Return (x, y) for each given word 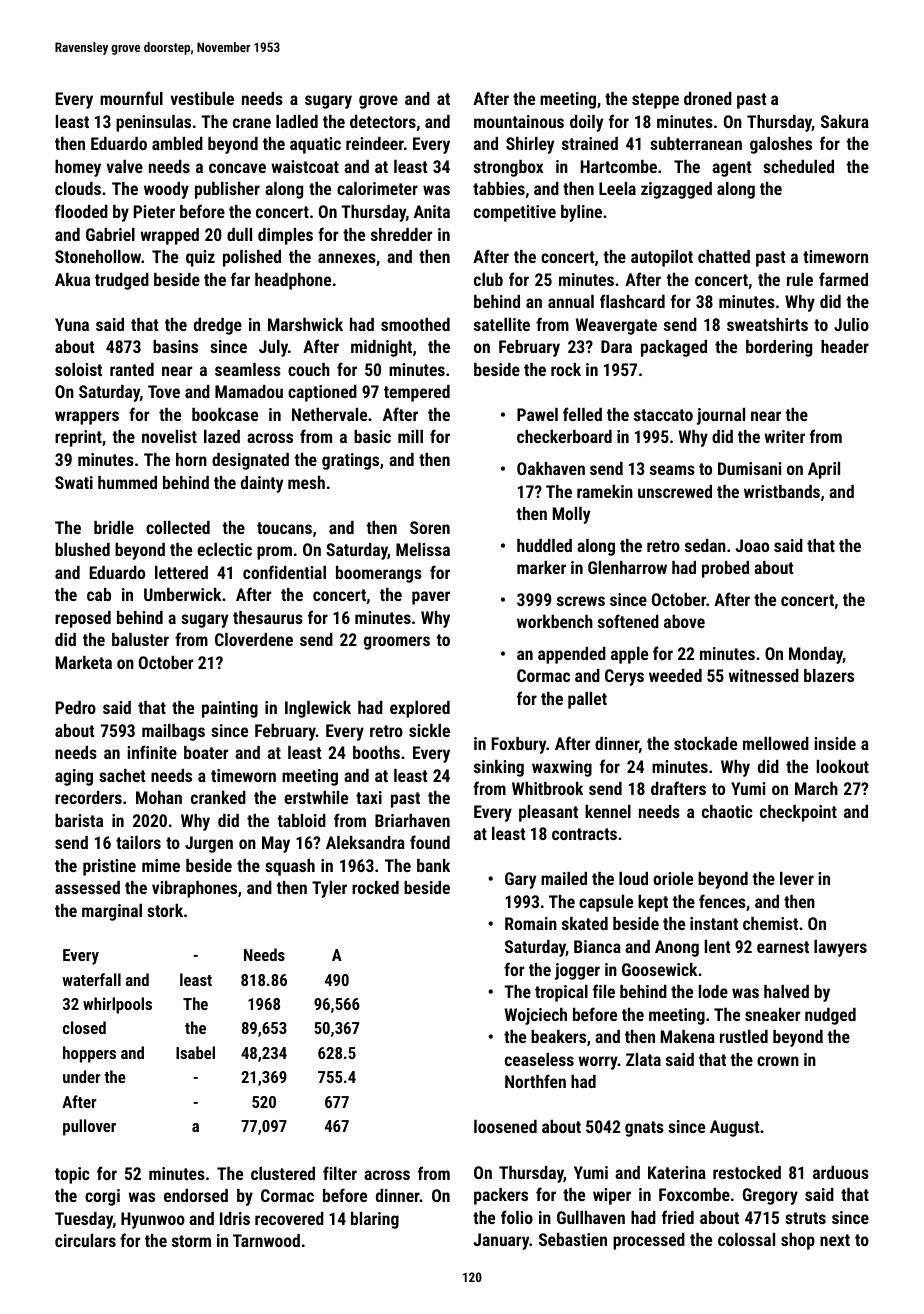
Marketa (84, 662)
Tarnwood (266, 1240)
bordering (779, 348)
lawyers (840, 948)
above (684, 621)
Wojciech (536, 1016)
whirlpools (117, 1005)
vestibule (202, 98)
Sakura (845, 121)
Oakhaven (551, 468)
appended (572, 655)
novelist (169, 436)
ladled (297, 121)
